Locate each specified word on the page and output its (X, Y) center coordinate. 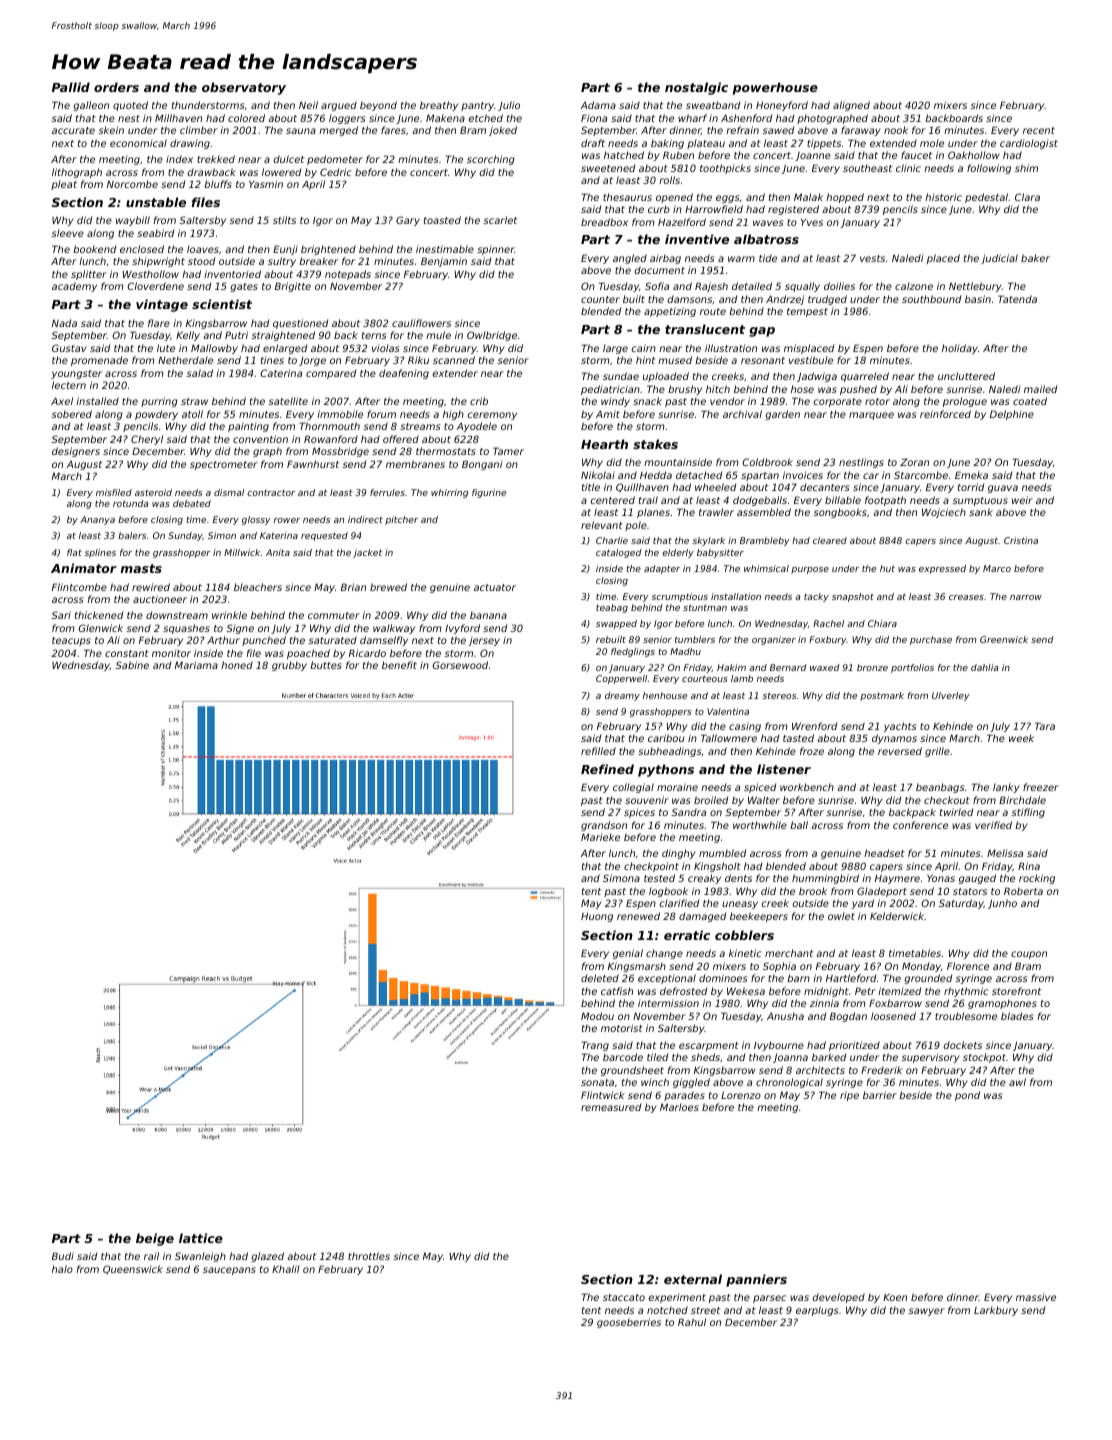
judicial (999, 259)
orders (116, 87)
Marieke (600, 837)
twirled (956, 812)
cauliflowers (421, 323)
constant (127, 653)
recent (1039, 130)
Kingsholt (717, 867)
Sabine (132, 665)
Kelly (188, 336)
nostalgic (696, 88)
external (693, 1279)
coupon (1029, 955)
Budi (63, 1256)
